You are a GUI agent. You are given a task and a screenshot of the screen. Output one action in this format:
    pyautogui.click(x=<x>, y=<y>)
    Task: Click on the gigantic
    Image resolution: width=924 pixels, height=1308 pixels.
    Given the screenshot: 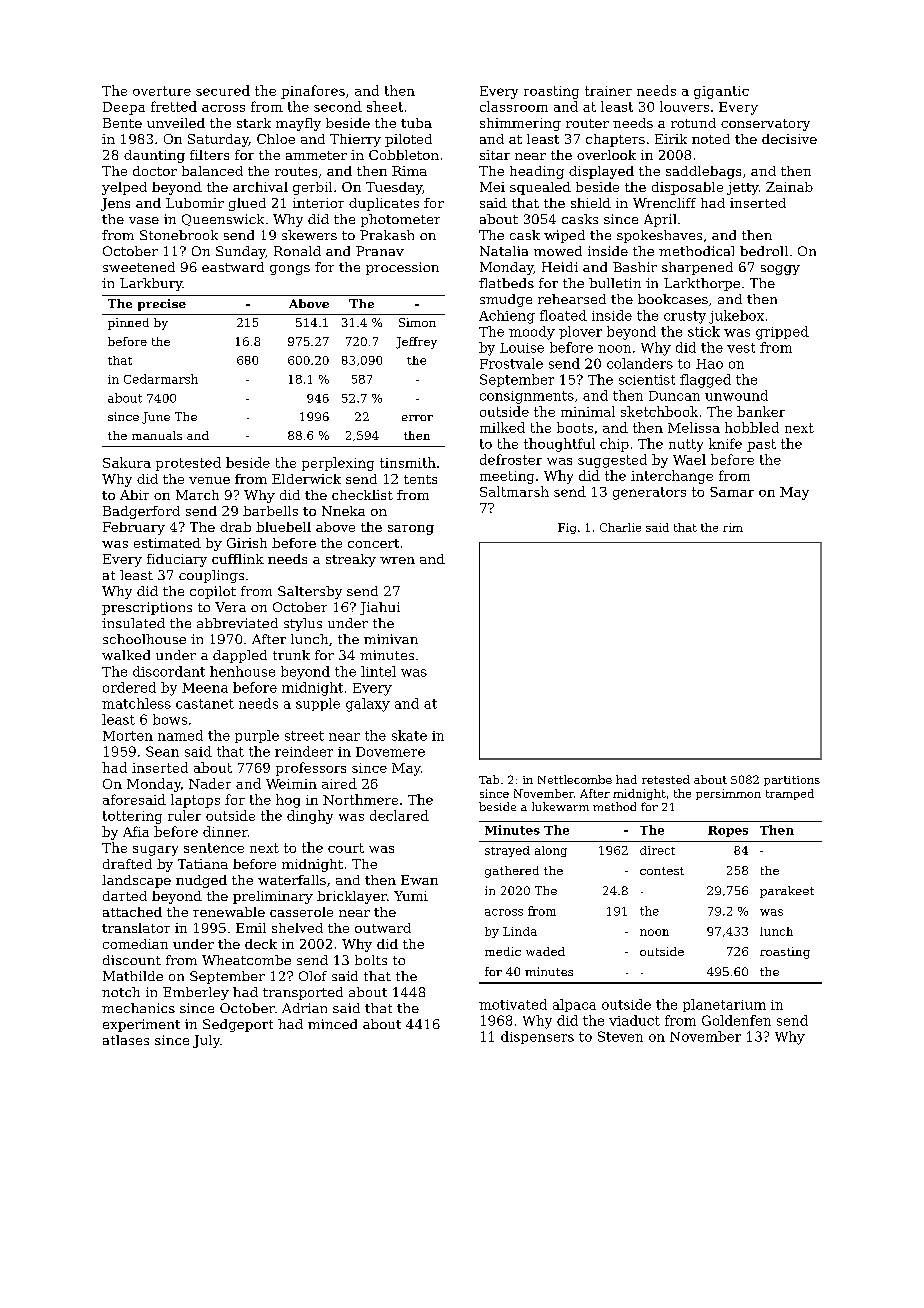 What is the action you would take?
    pyautogui.click(x=721, y=92)
